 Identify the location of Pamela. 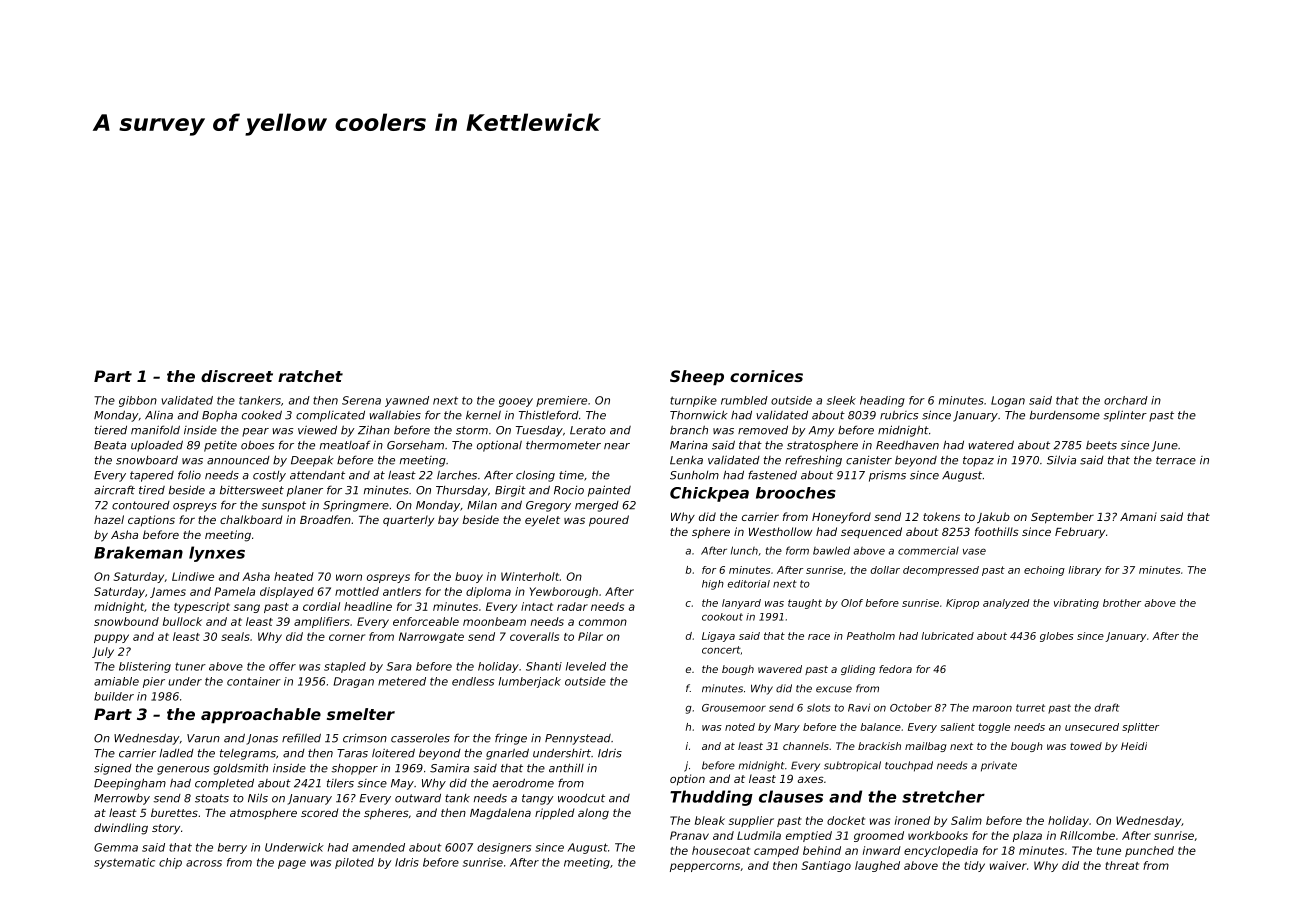
(234, 591).
